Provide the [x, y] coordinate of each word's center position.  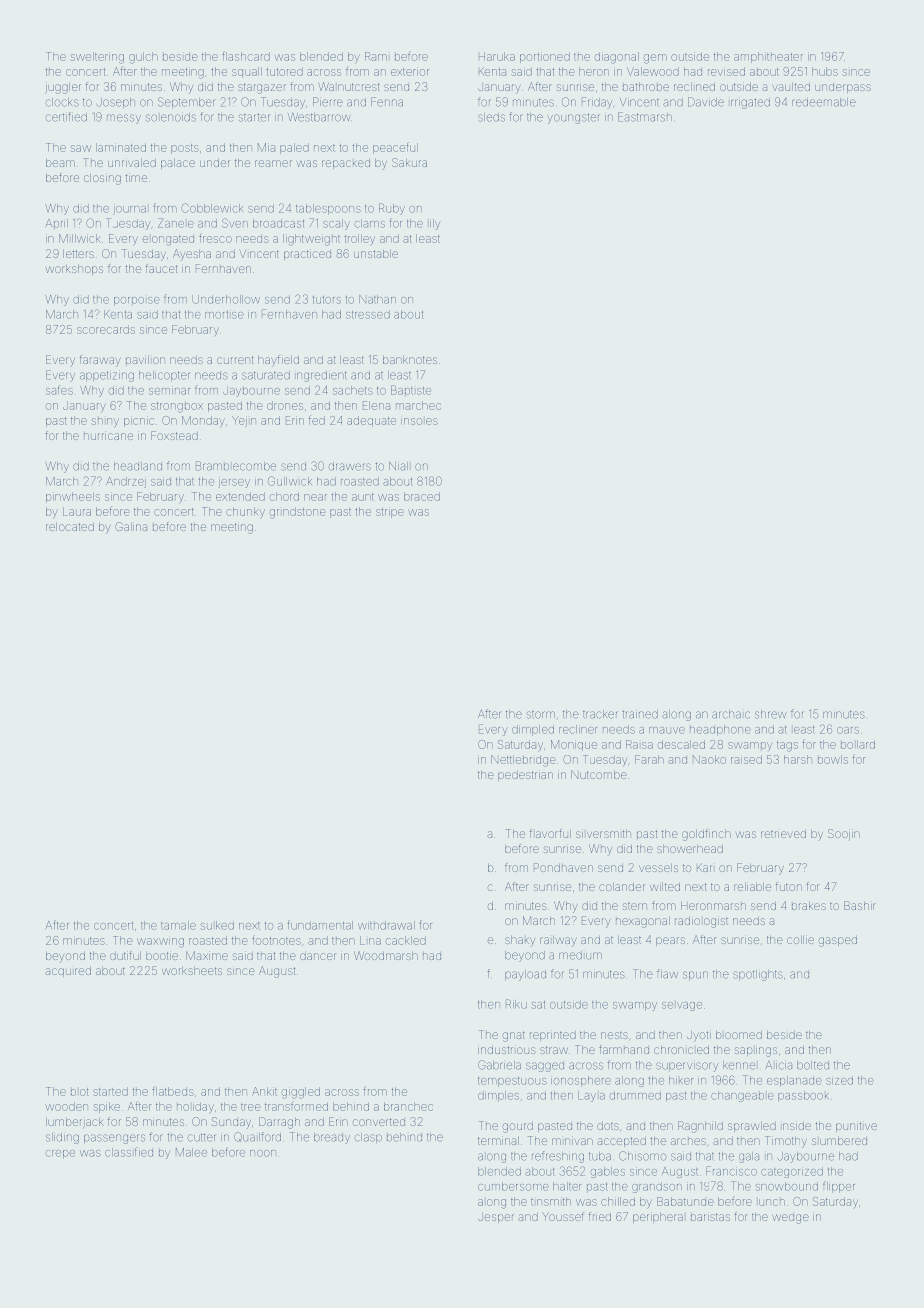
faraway [100, 361]
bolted [813, 1065]
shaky [520, 941]
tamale [178, 925]
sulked [217, 925]
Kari [704, 868]
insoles [419, 421]
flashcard [246, 56]
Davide [706, 102]
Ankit [264, 1091]
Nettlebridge [523, 761]
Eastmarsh [645, 117]
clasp [368, 1138]
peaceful [395, 148]
